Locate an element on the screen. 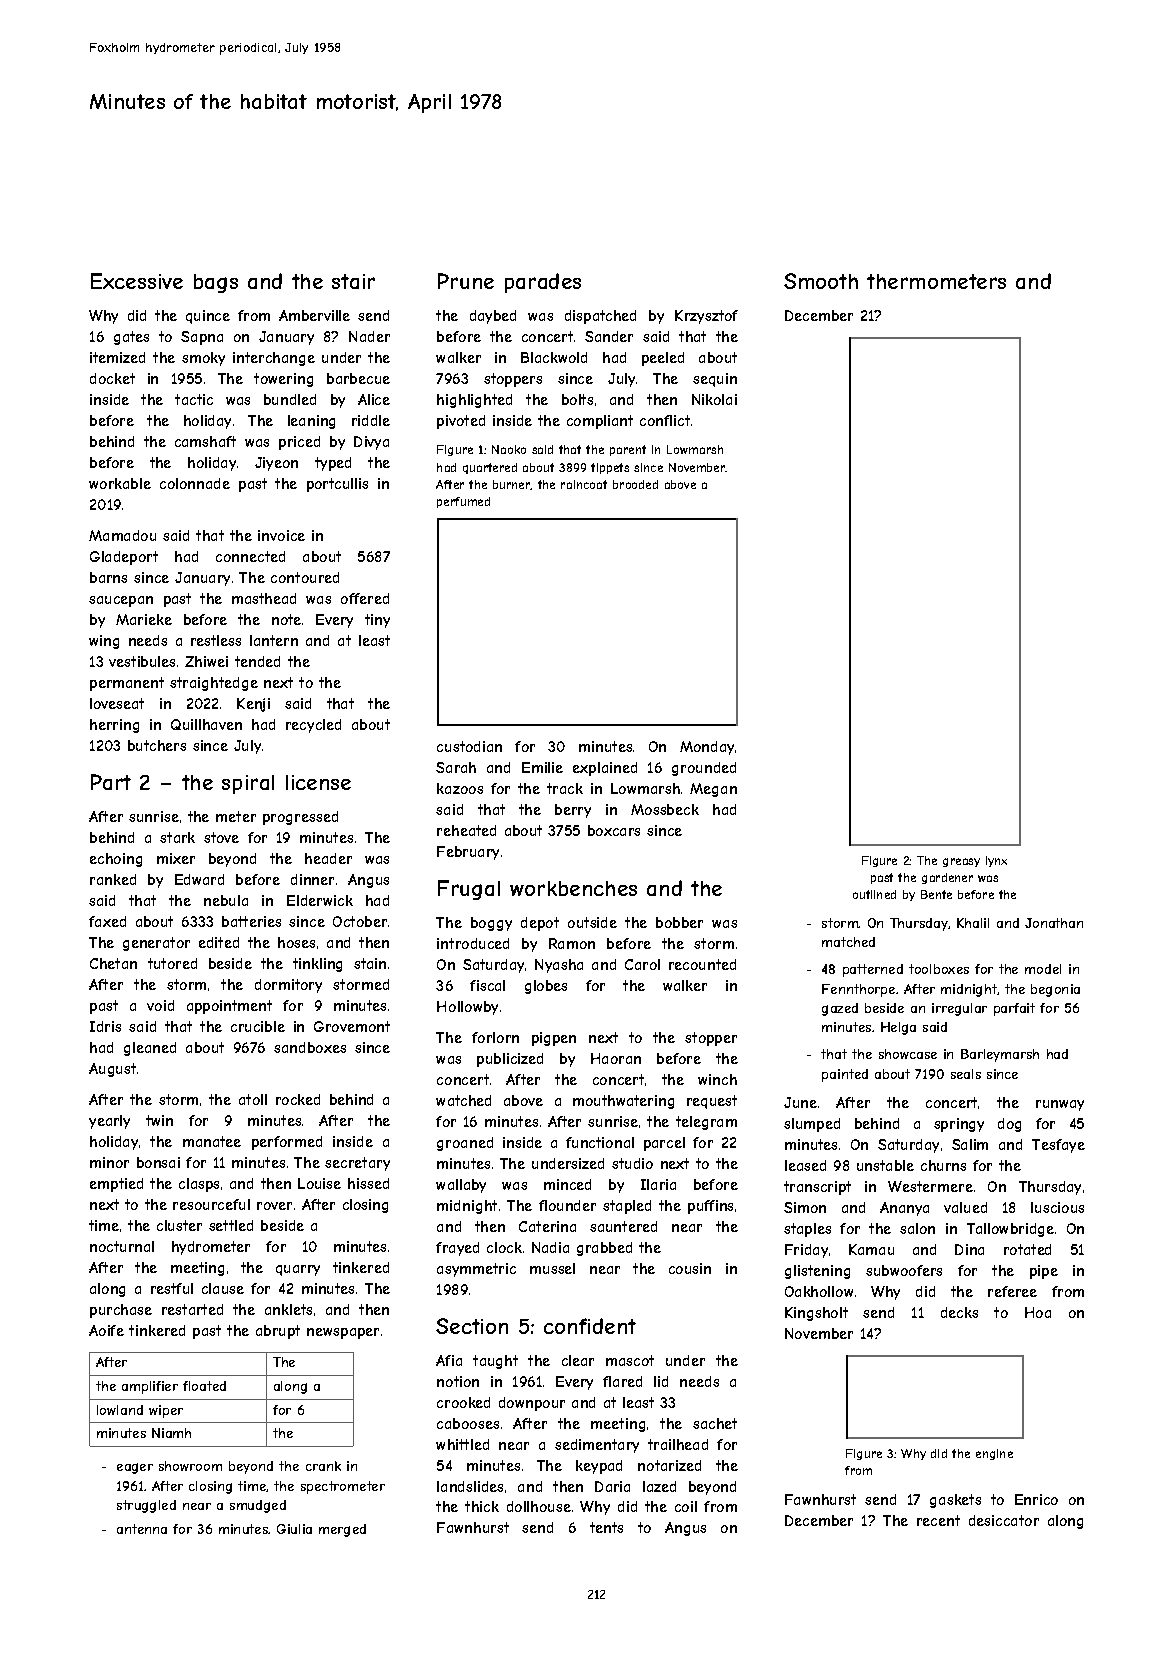 The height and width of the screenshot is (1661, 1175). gaskets is located at coordinates (955, 1501).
